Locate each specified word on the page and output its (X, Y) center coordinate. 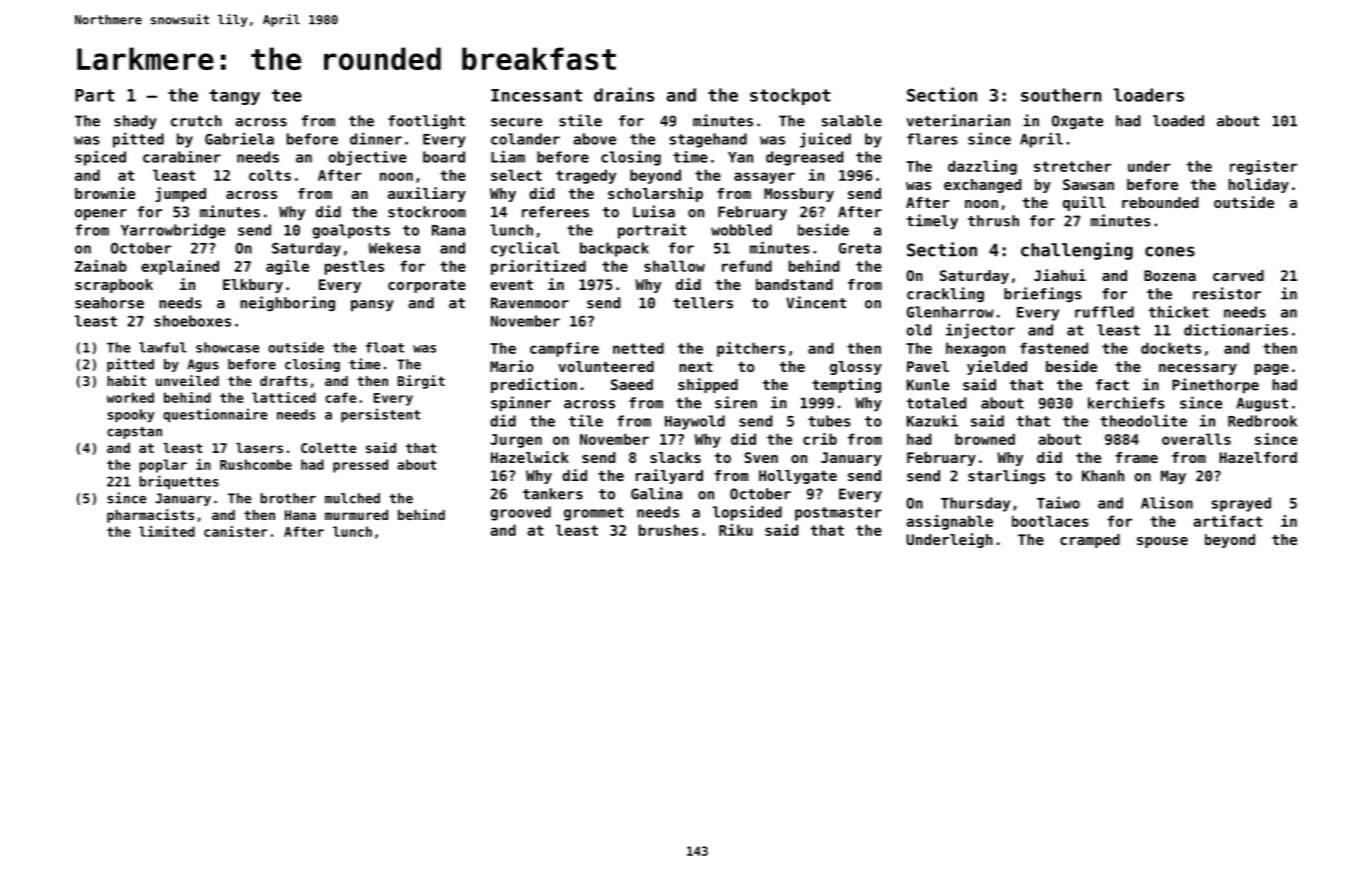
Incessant (536, 95)
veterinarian (958, 120)
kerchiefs (1126, 402)
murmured (356, 515)
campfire (564, 349)
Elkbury (253, 286)
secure (516, 122)
